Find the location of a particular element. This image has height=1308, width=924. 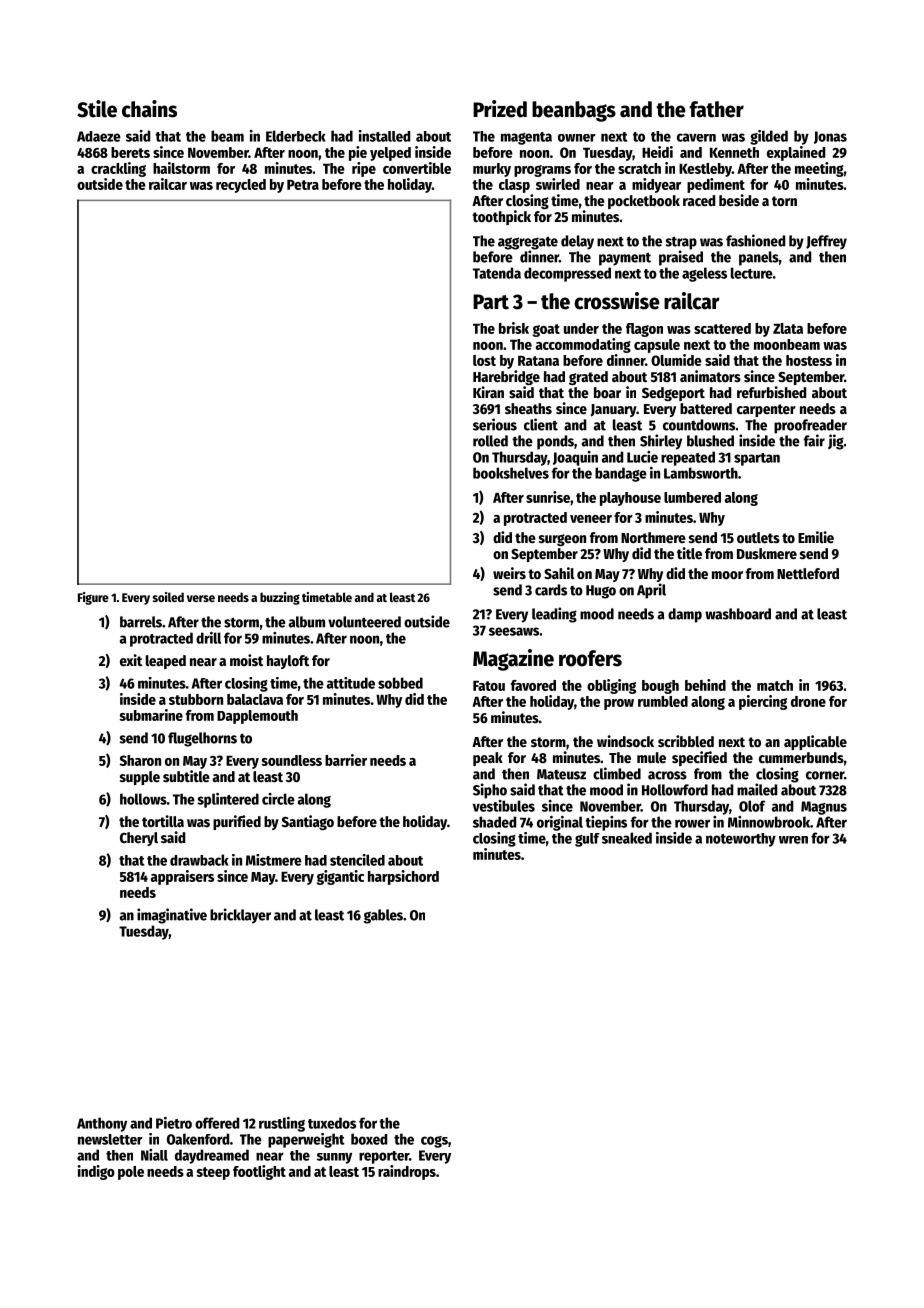

raindrops is located at coordinates (407, 1172).
